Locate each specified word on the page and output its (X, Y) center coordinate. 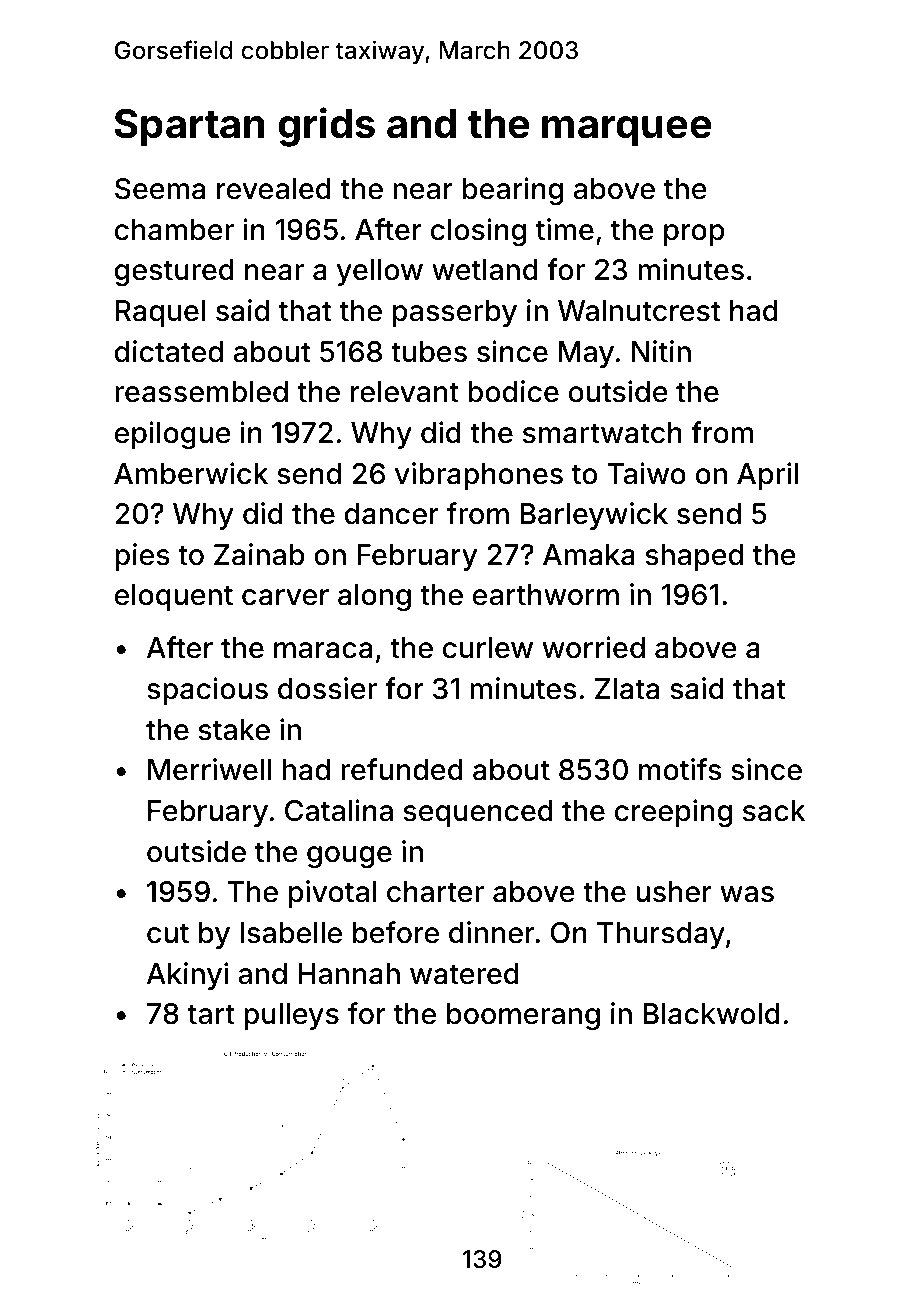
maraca (323, 650)
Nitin (661, 351)
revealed (274, 189)
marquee (626, 131)
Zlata (627, 689)
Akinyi (187, 976)
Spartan (189, 127)
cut (168, 933)
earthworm (546, 595)
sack (774, 811)
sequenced (478, 813)
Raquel (160, 313)
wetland (485, 270)
